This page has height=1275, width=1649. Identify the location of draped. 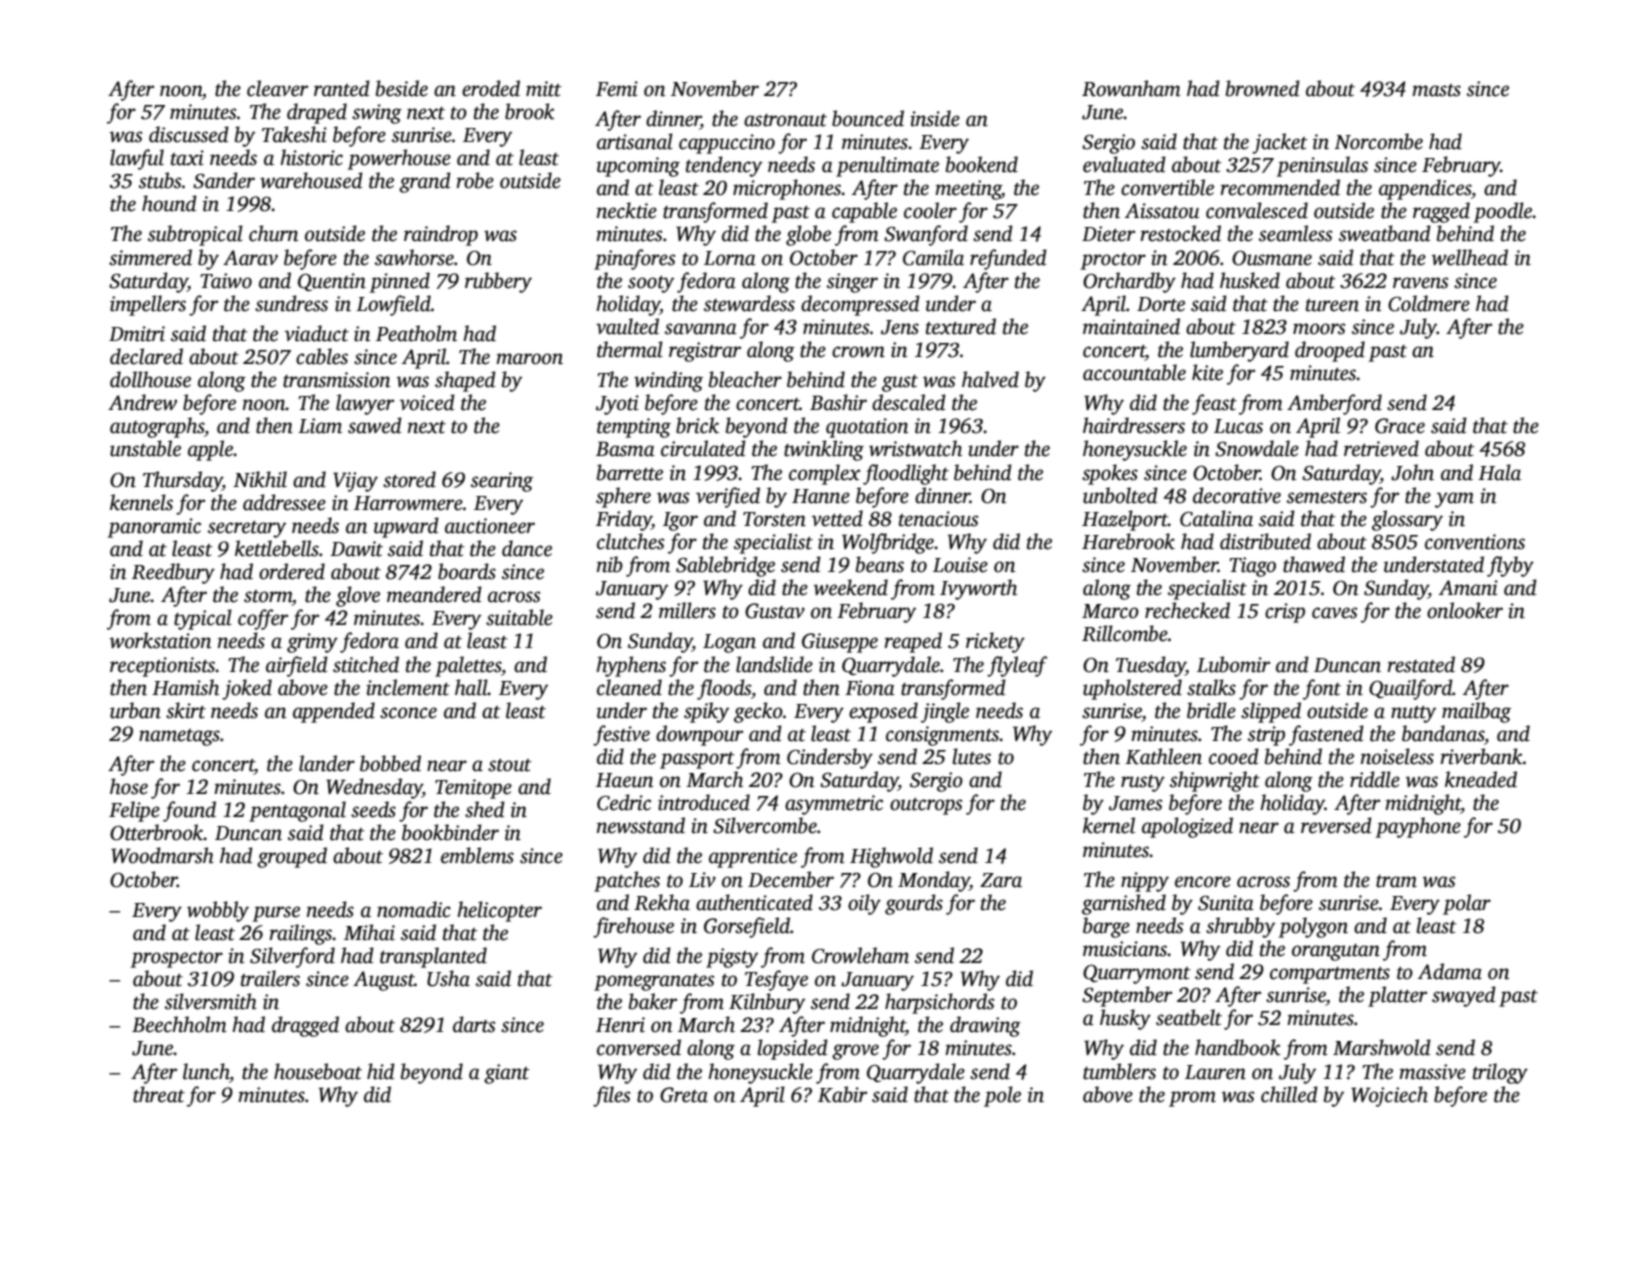
(317, 113).
